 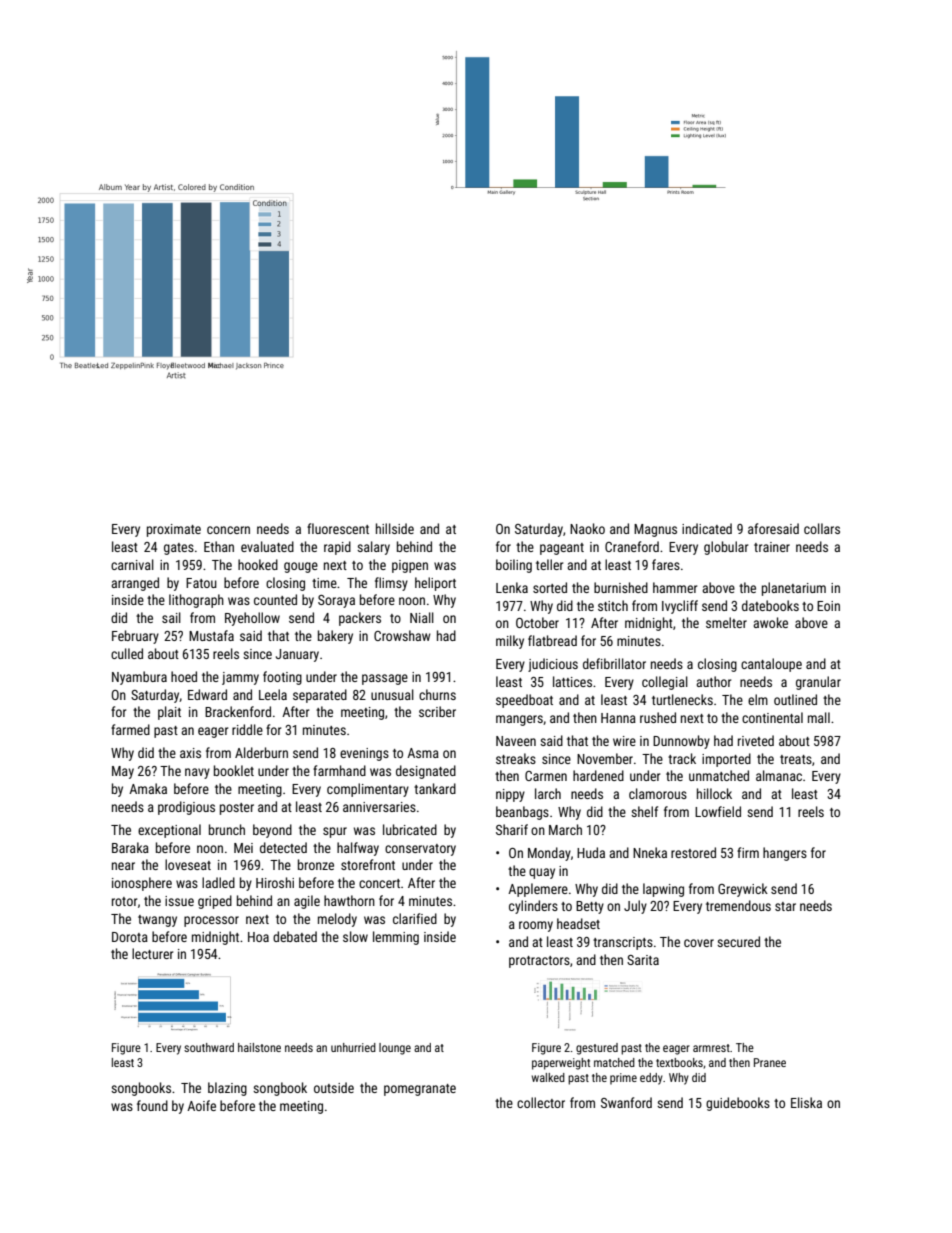 I want to click on pigpen, so click(x=410, y=566).
